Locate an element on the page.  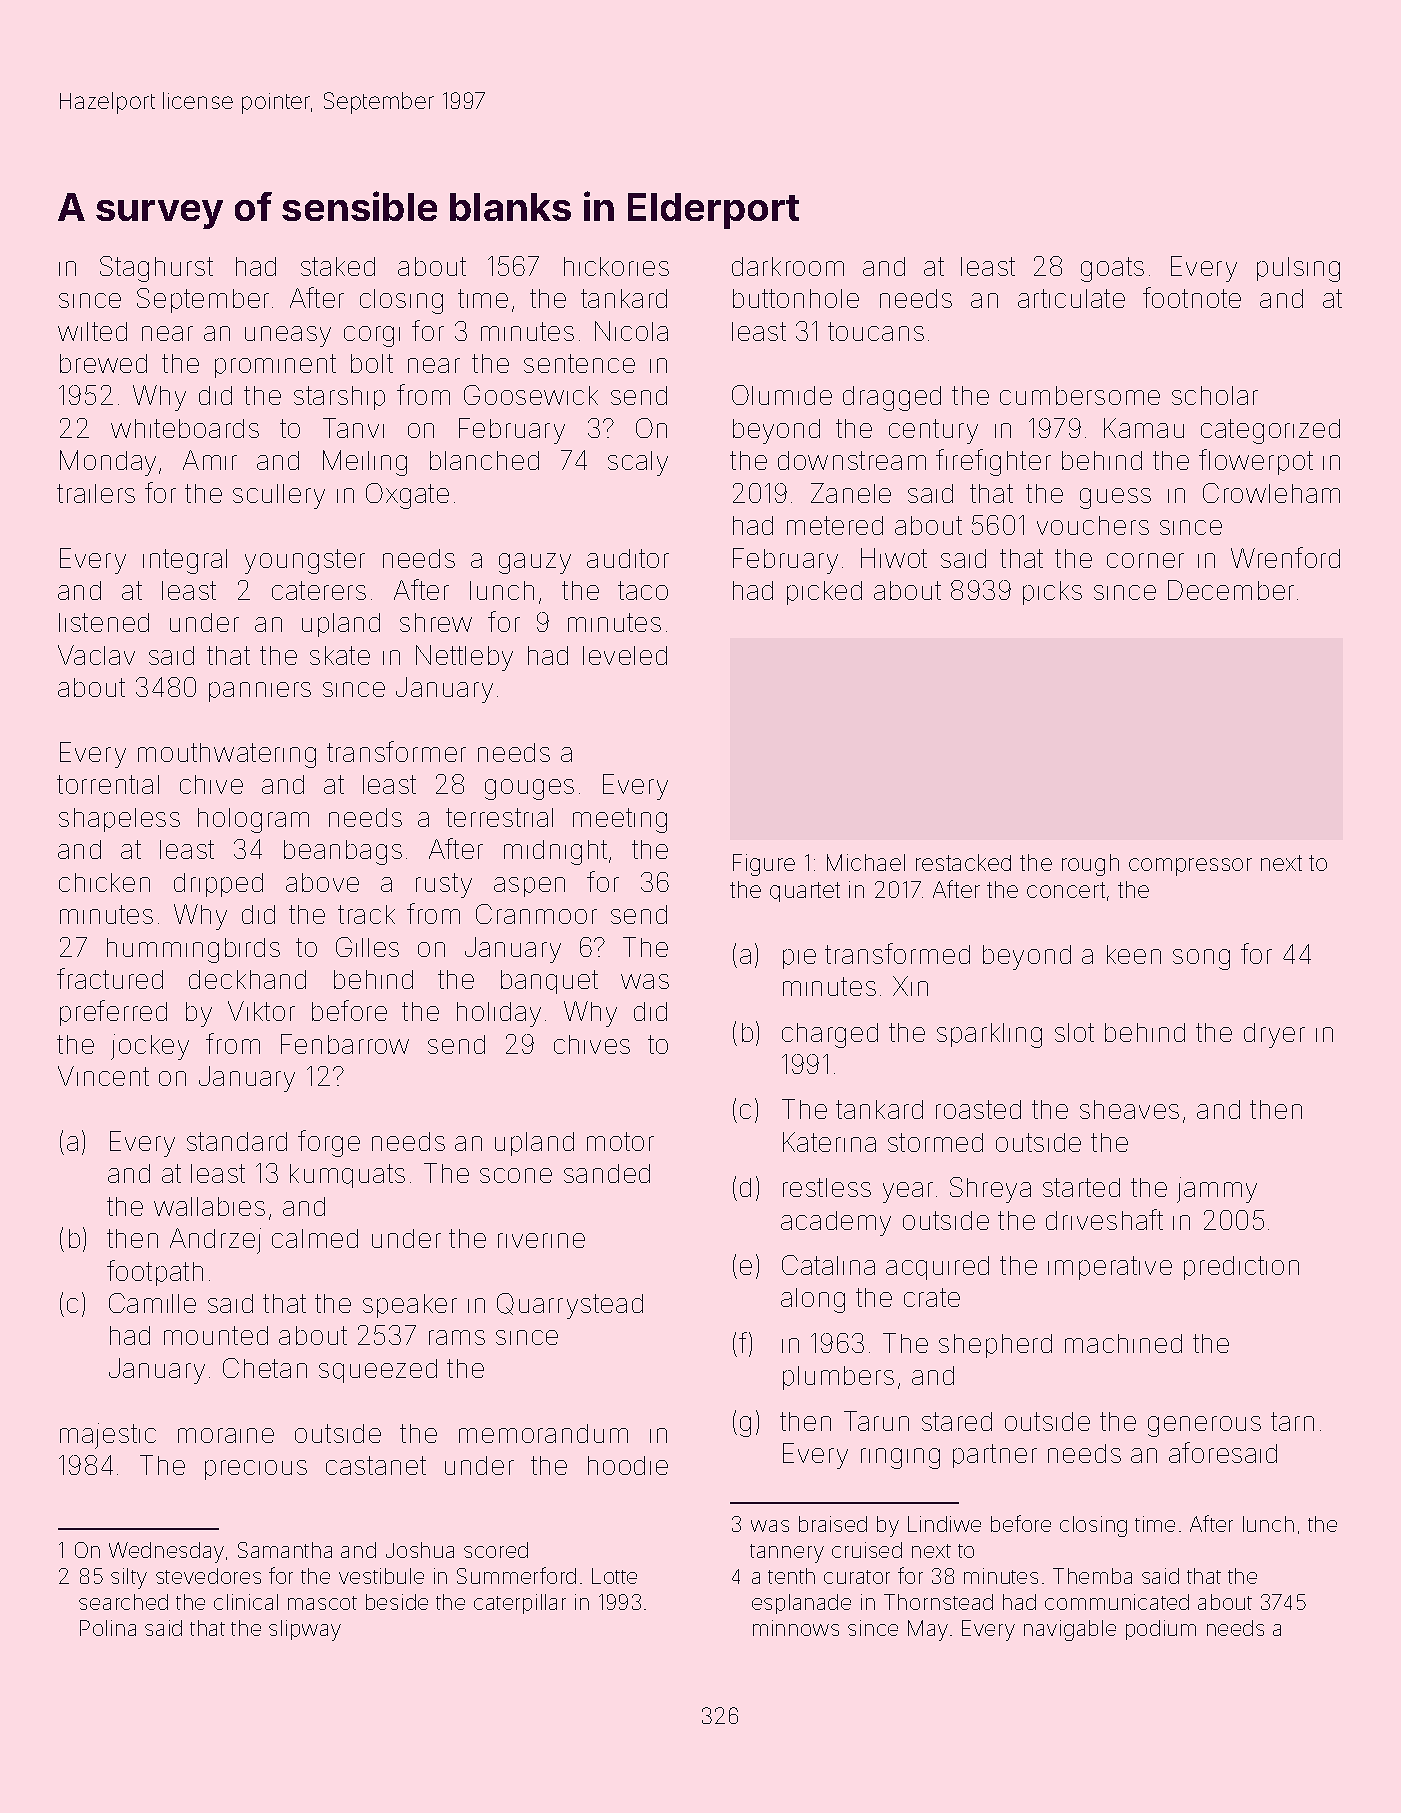
cumbersome is located at coordinates (1080, 395).
